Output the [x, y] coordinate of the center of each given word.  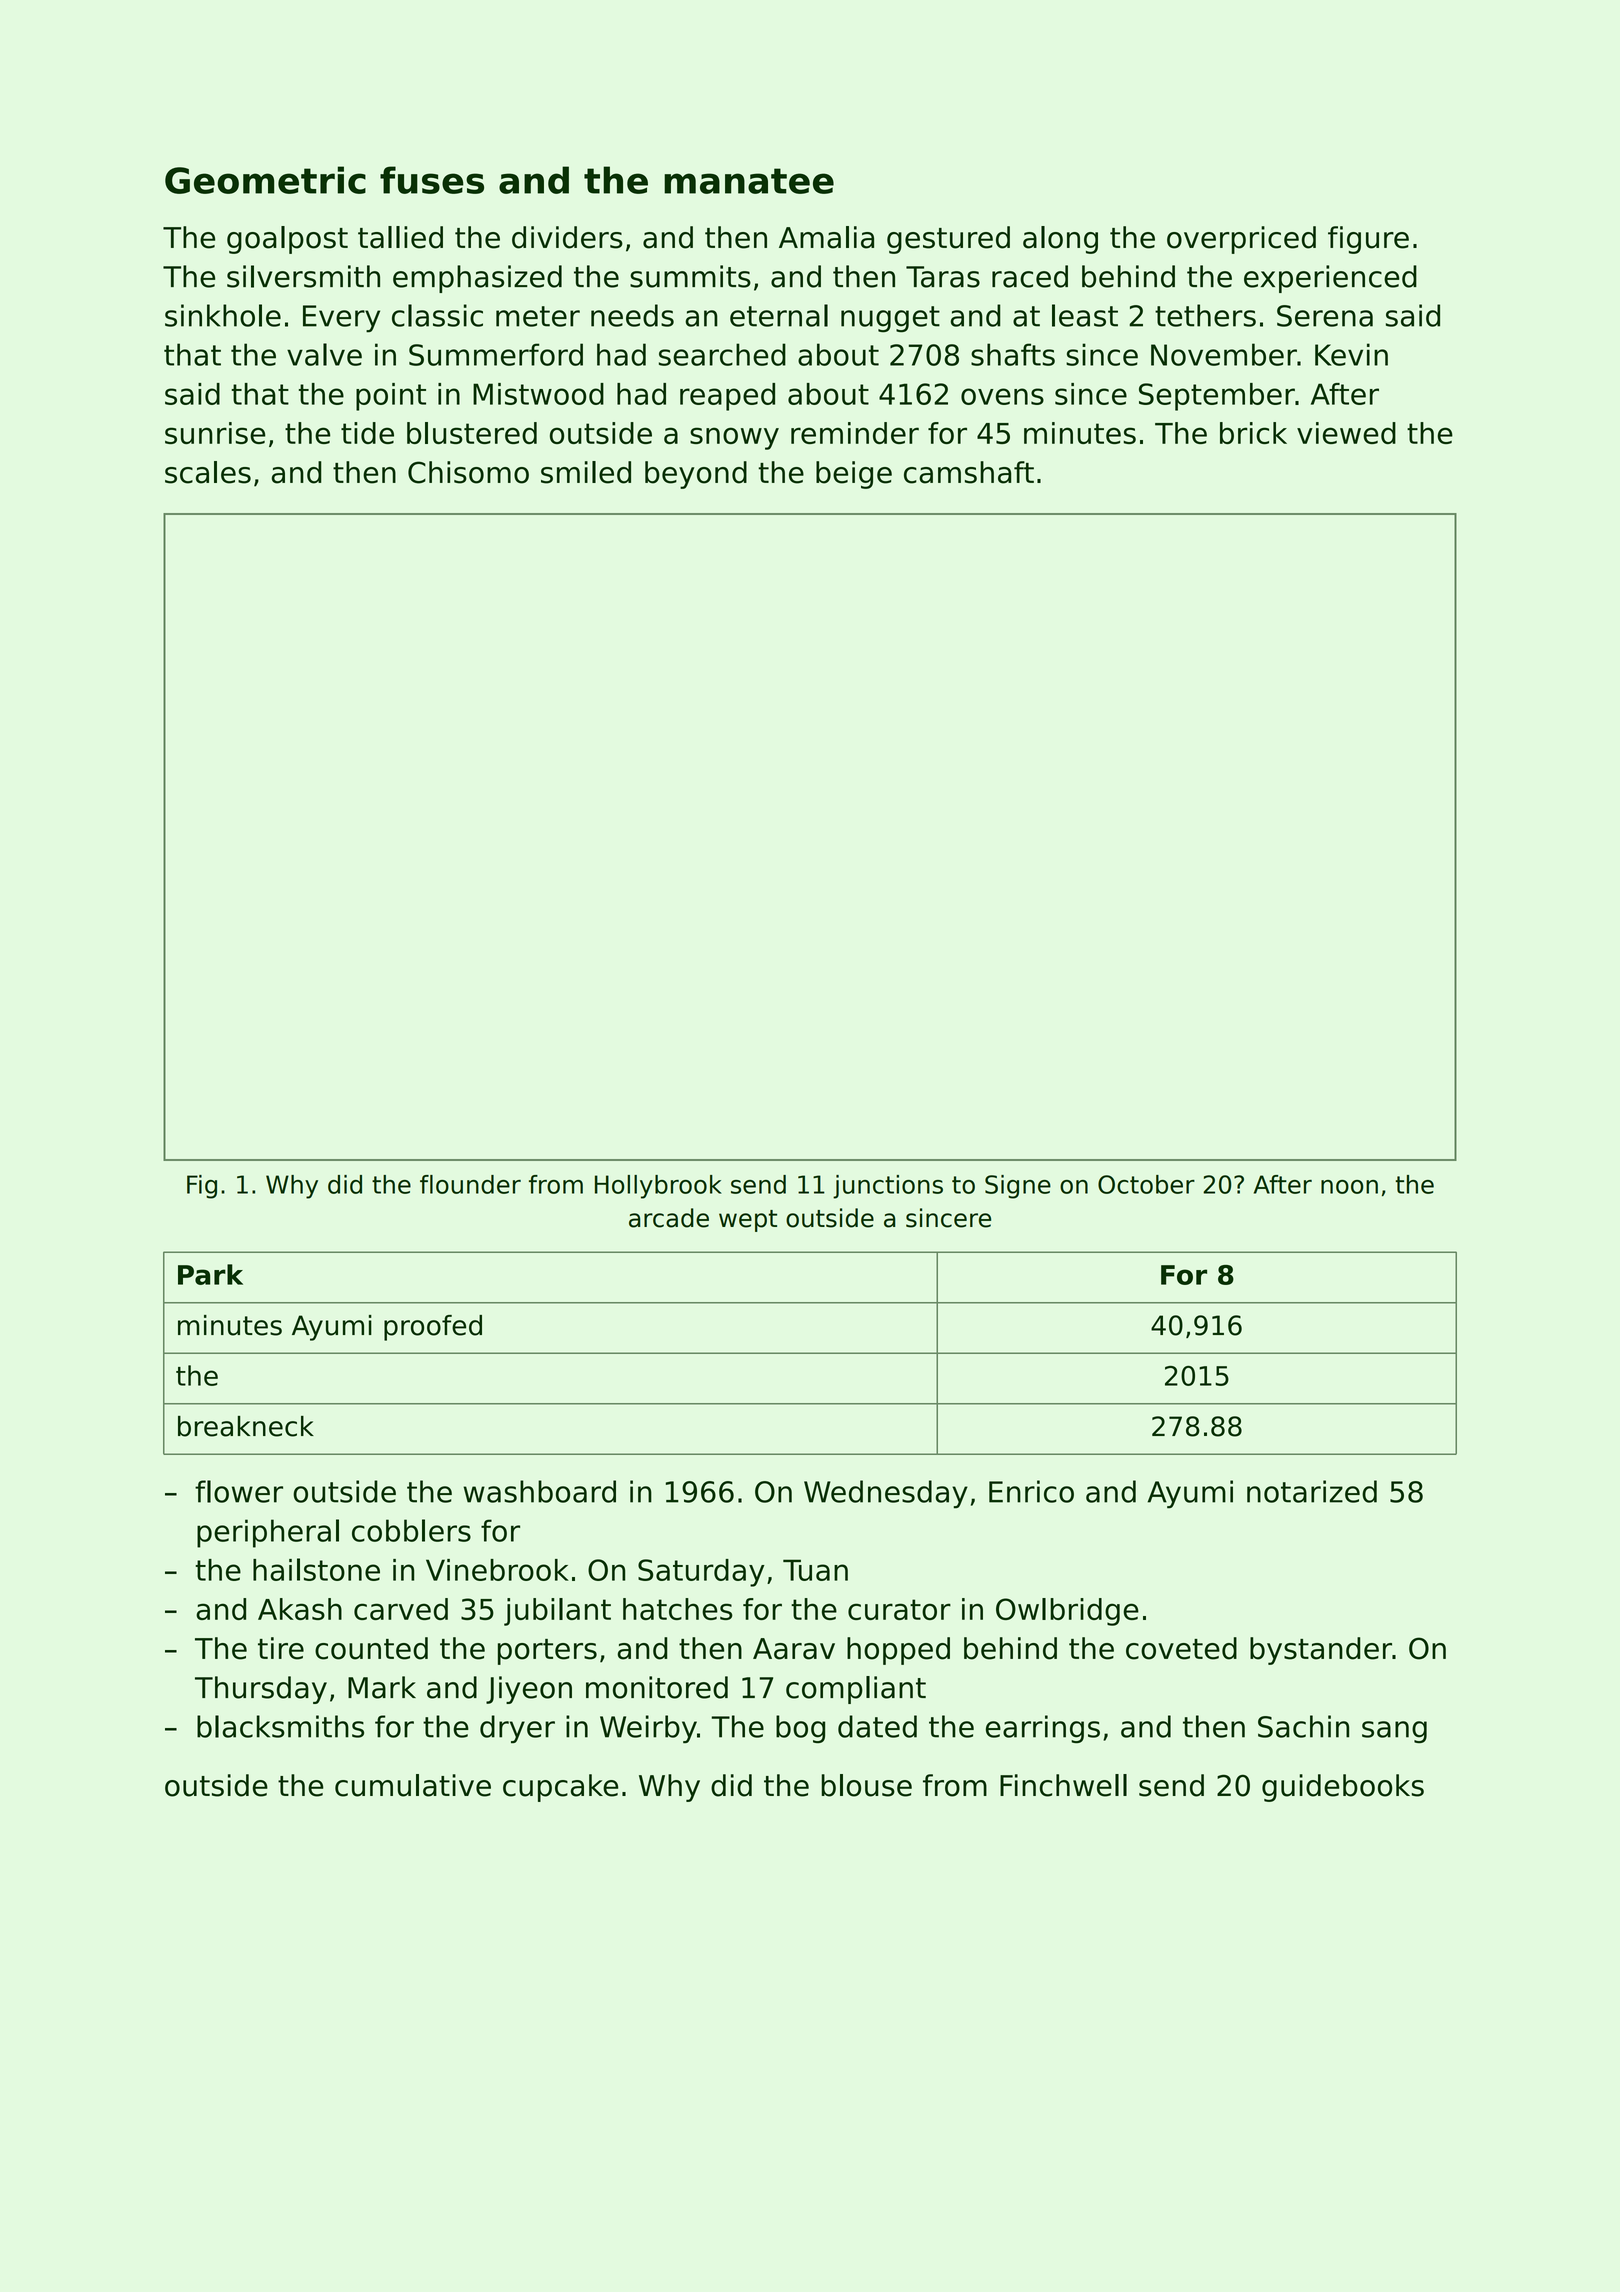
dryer [517, 1729]
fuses [432, 180]
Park [210, 1274]
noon [1349, 1187]
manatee [749, 181]
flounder [470, 1184]
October [1146, 1184]
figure [1368, 240]
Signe [1018, 1187]
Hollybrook [658, 1187]
